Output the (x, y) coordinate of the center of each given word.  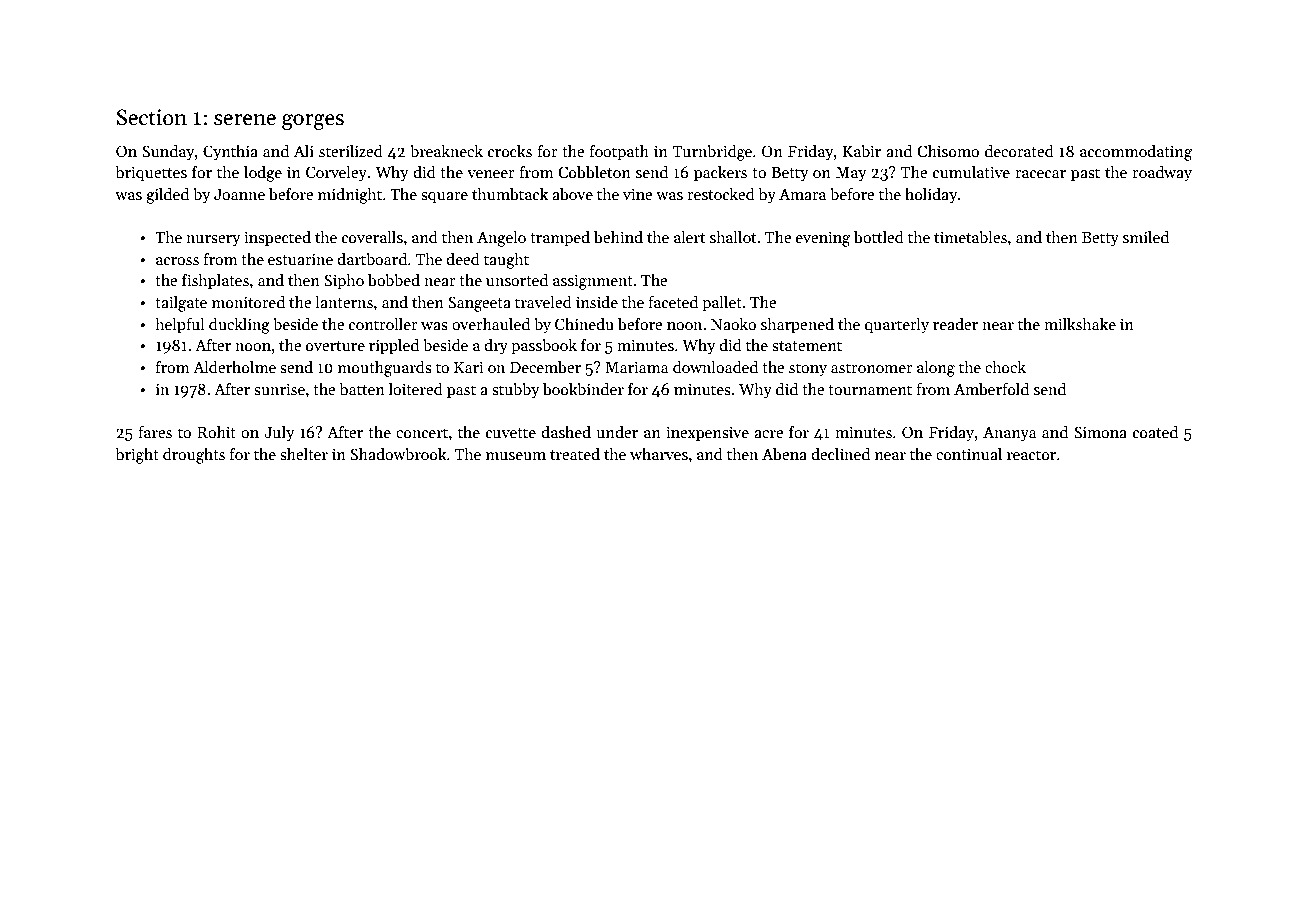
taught (506, 261)
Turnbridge (712, 153)
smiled (1146, 237)
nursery (213, 241)
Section (152, 117)
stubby (516, 391)
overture (335, 346)
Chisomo (948, 151)
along (936, 369)
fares (155, 432)
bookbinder (583, 389)
